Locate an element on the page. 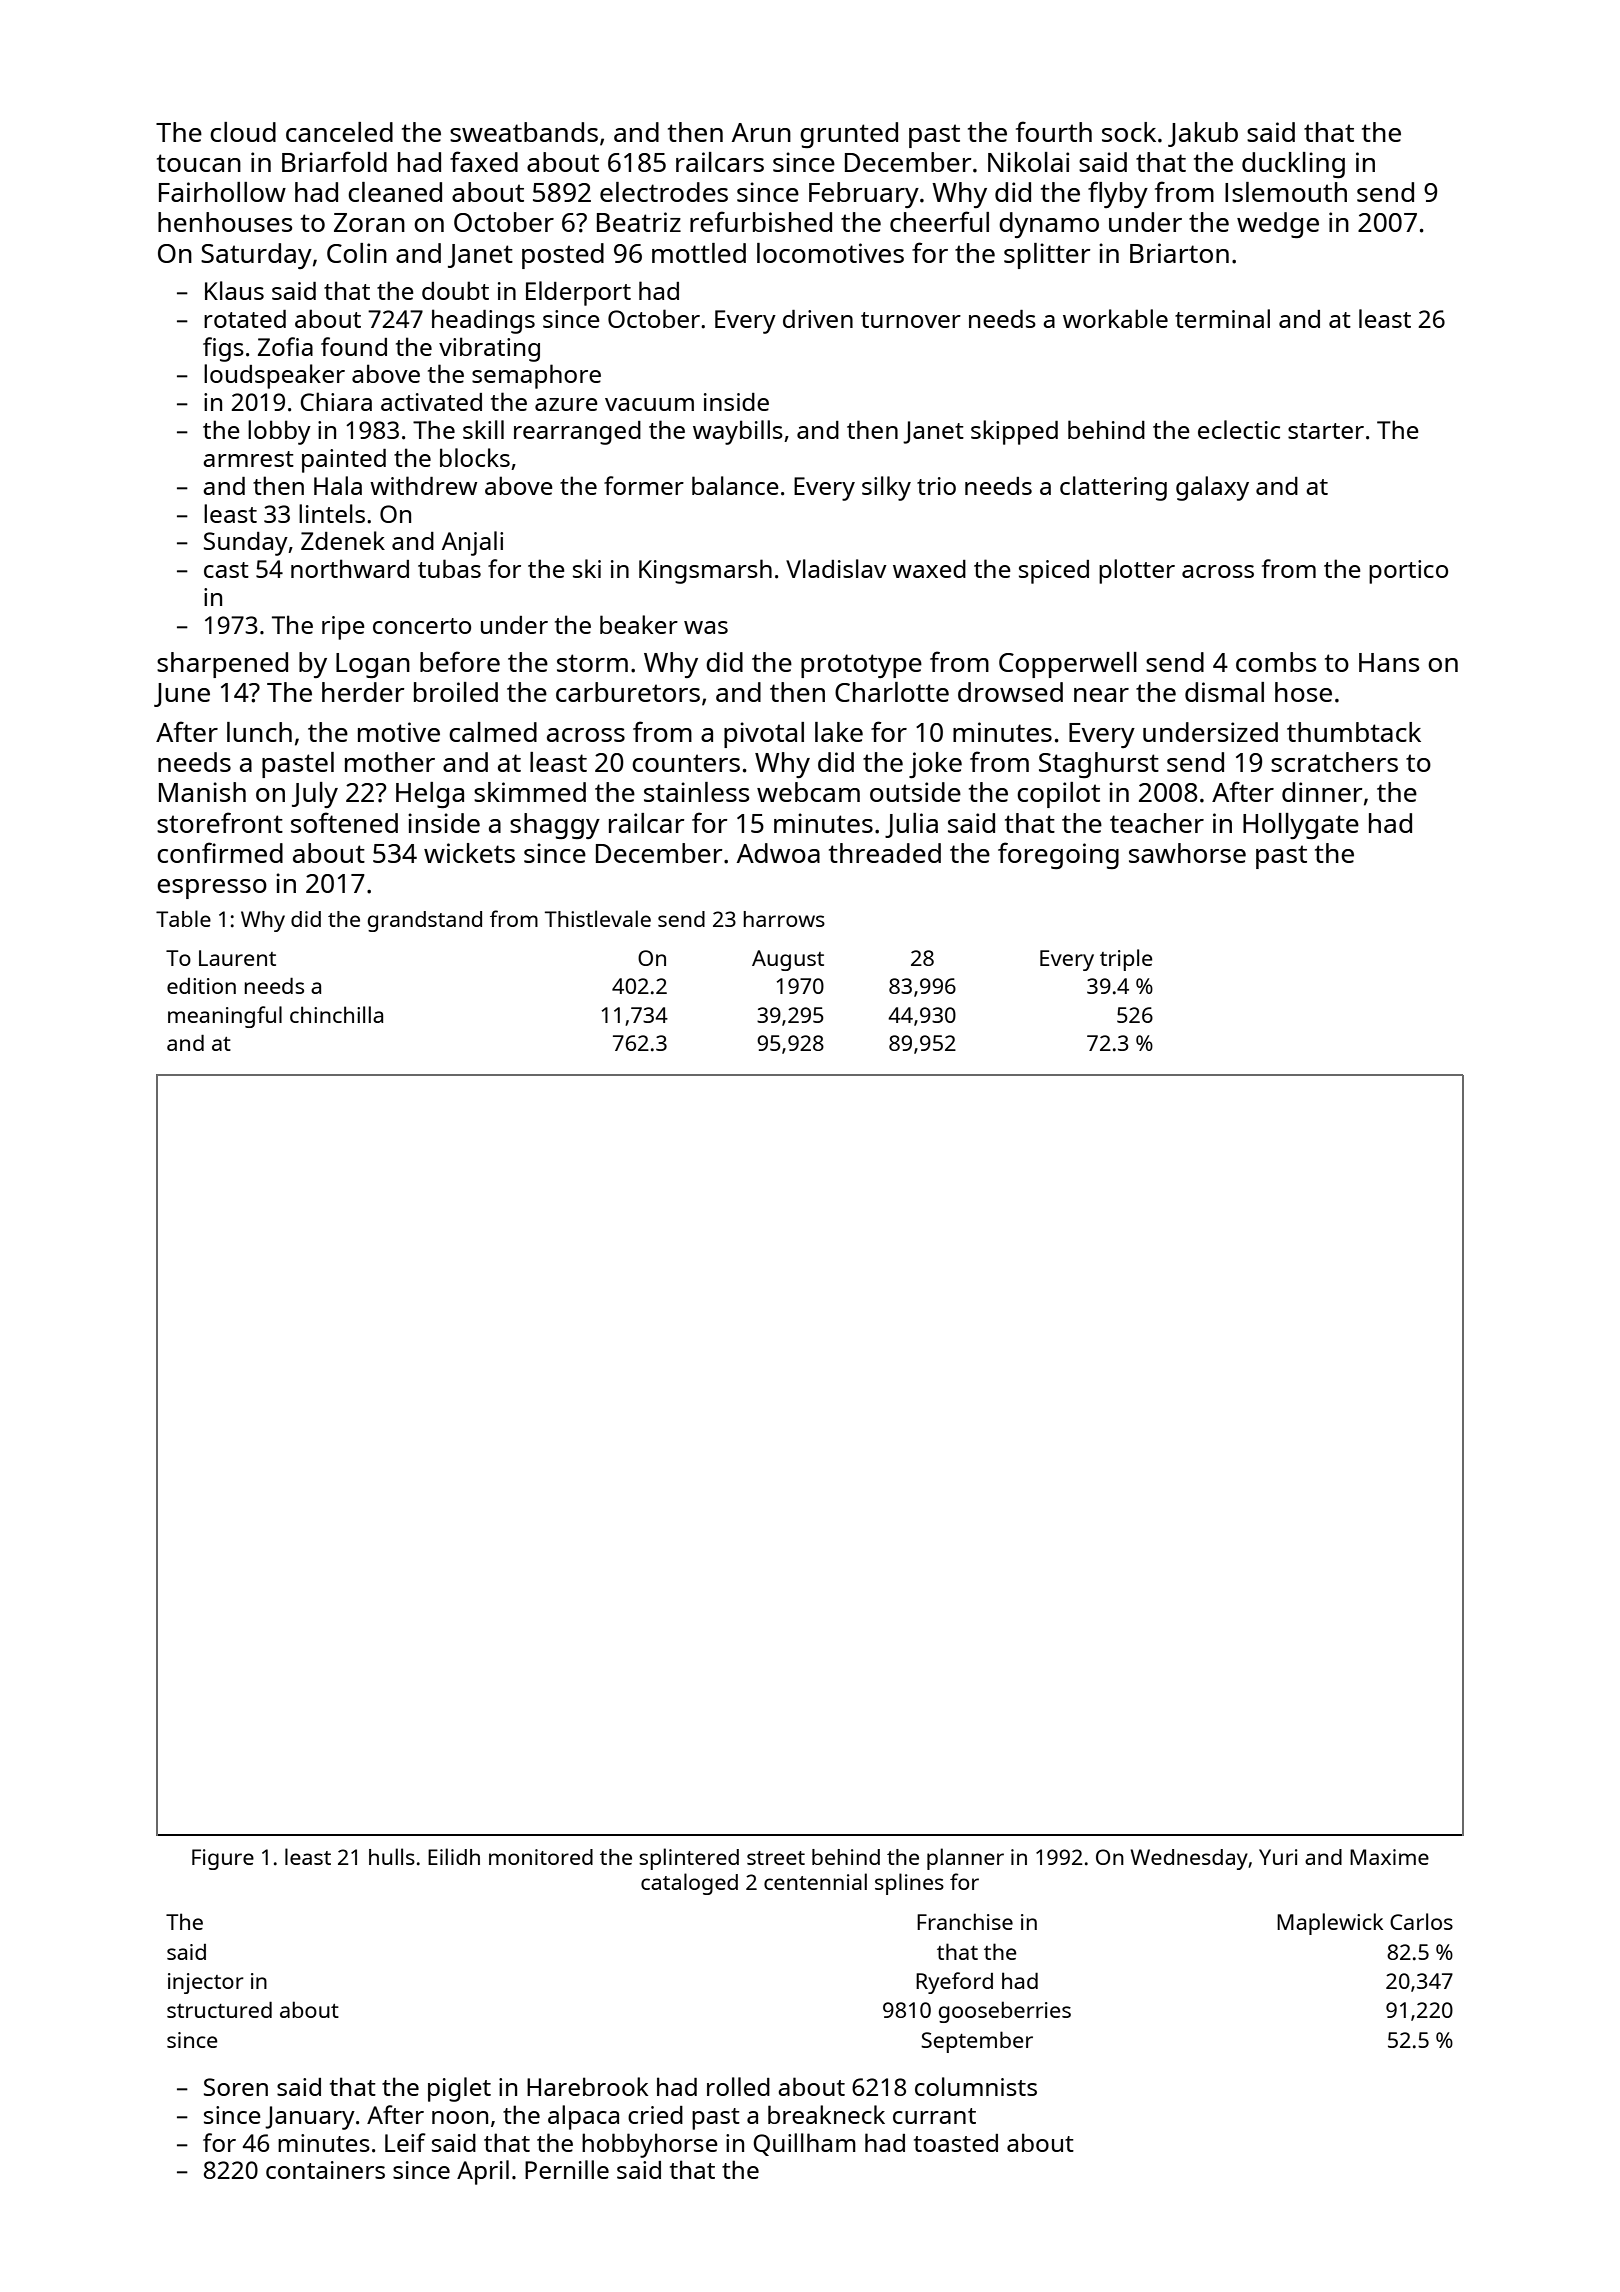 The width and height of the page is (1620, 2292). counters is located at coordinates (686, 763).
